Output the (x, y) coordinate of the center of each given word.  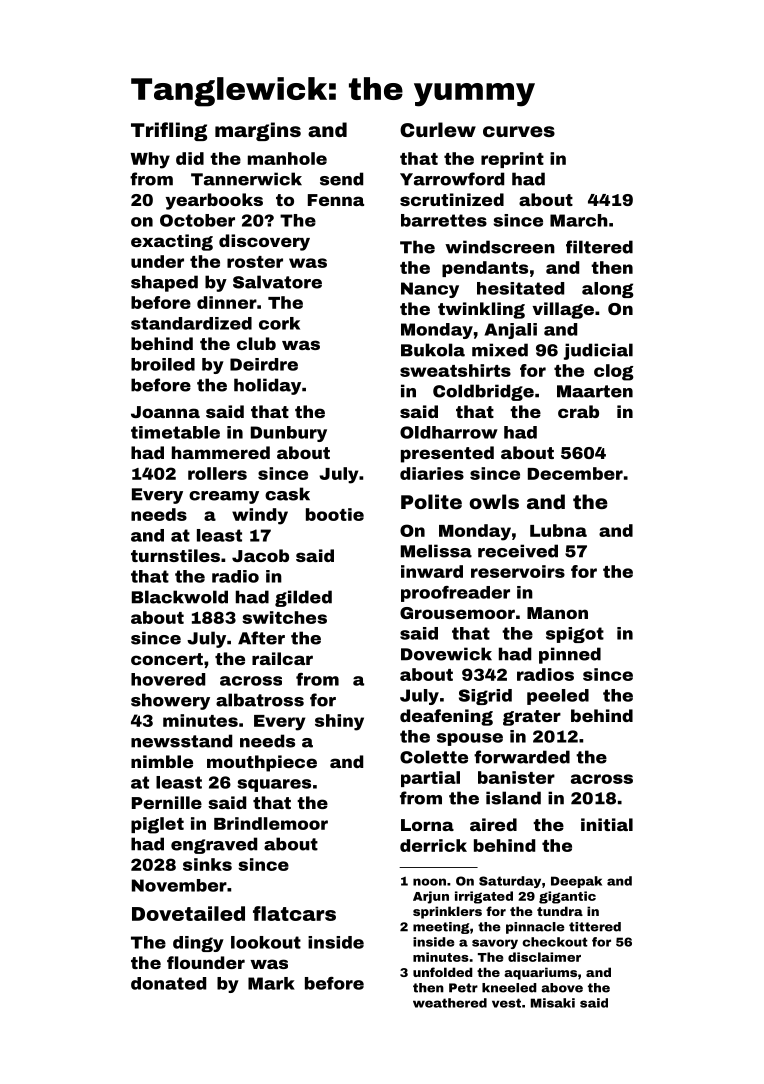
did (190, 158)
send (341, 179)
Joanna (165, 412)
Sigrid (485, 697)
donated (168, 983)
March (579, 220)
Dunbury (289, 434)
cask (287, 494)
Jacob (260, 555)
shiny (339, 722)
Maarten (595, 391)
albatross (260, 700)
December (575, 473)
